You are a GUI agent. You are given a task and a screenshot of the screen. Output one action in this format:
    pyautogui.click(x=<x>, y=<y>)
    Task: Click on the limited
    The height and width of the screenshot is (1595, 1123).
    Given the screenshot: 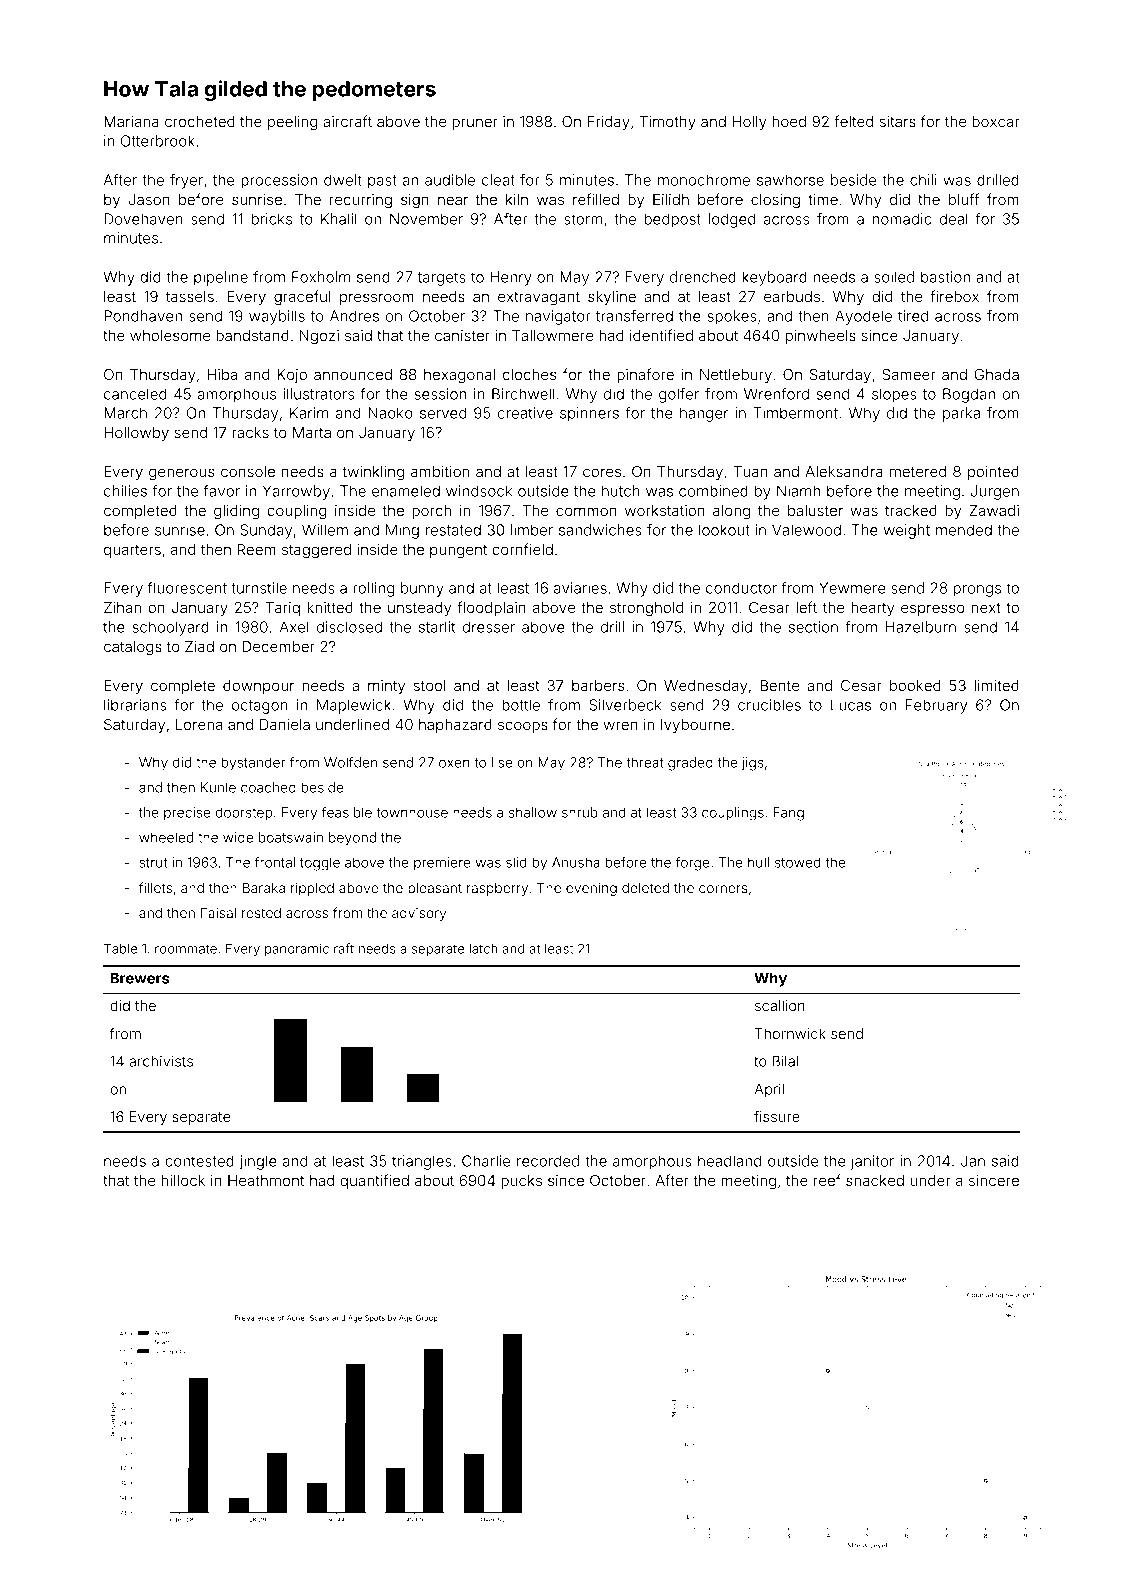 What is the action you would take?
    pyautogui.click(x=997, y=685)
